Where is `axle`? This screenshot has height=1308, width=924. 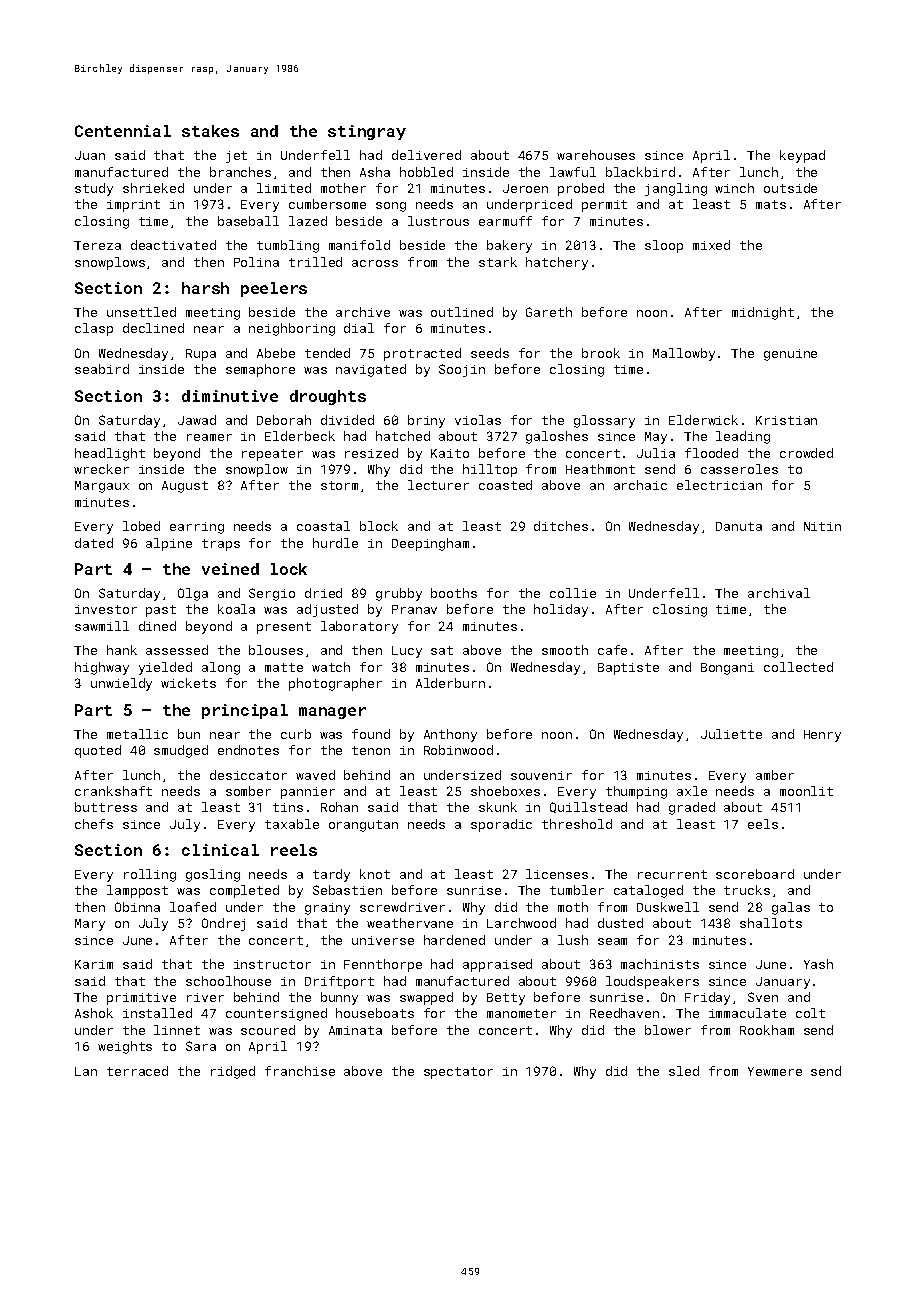
axle is located at coordinates (692, 791).
